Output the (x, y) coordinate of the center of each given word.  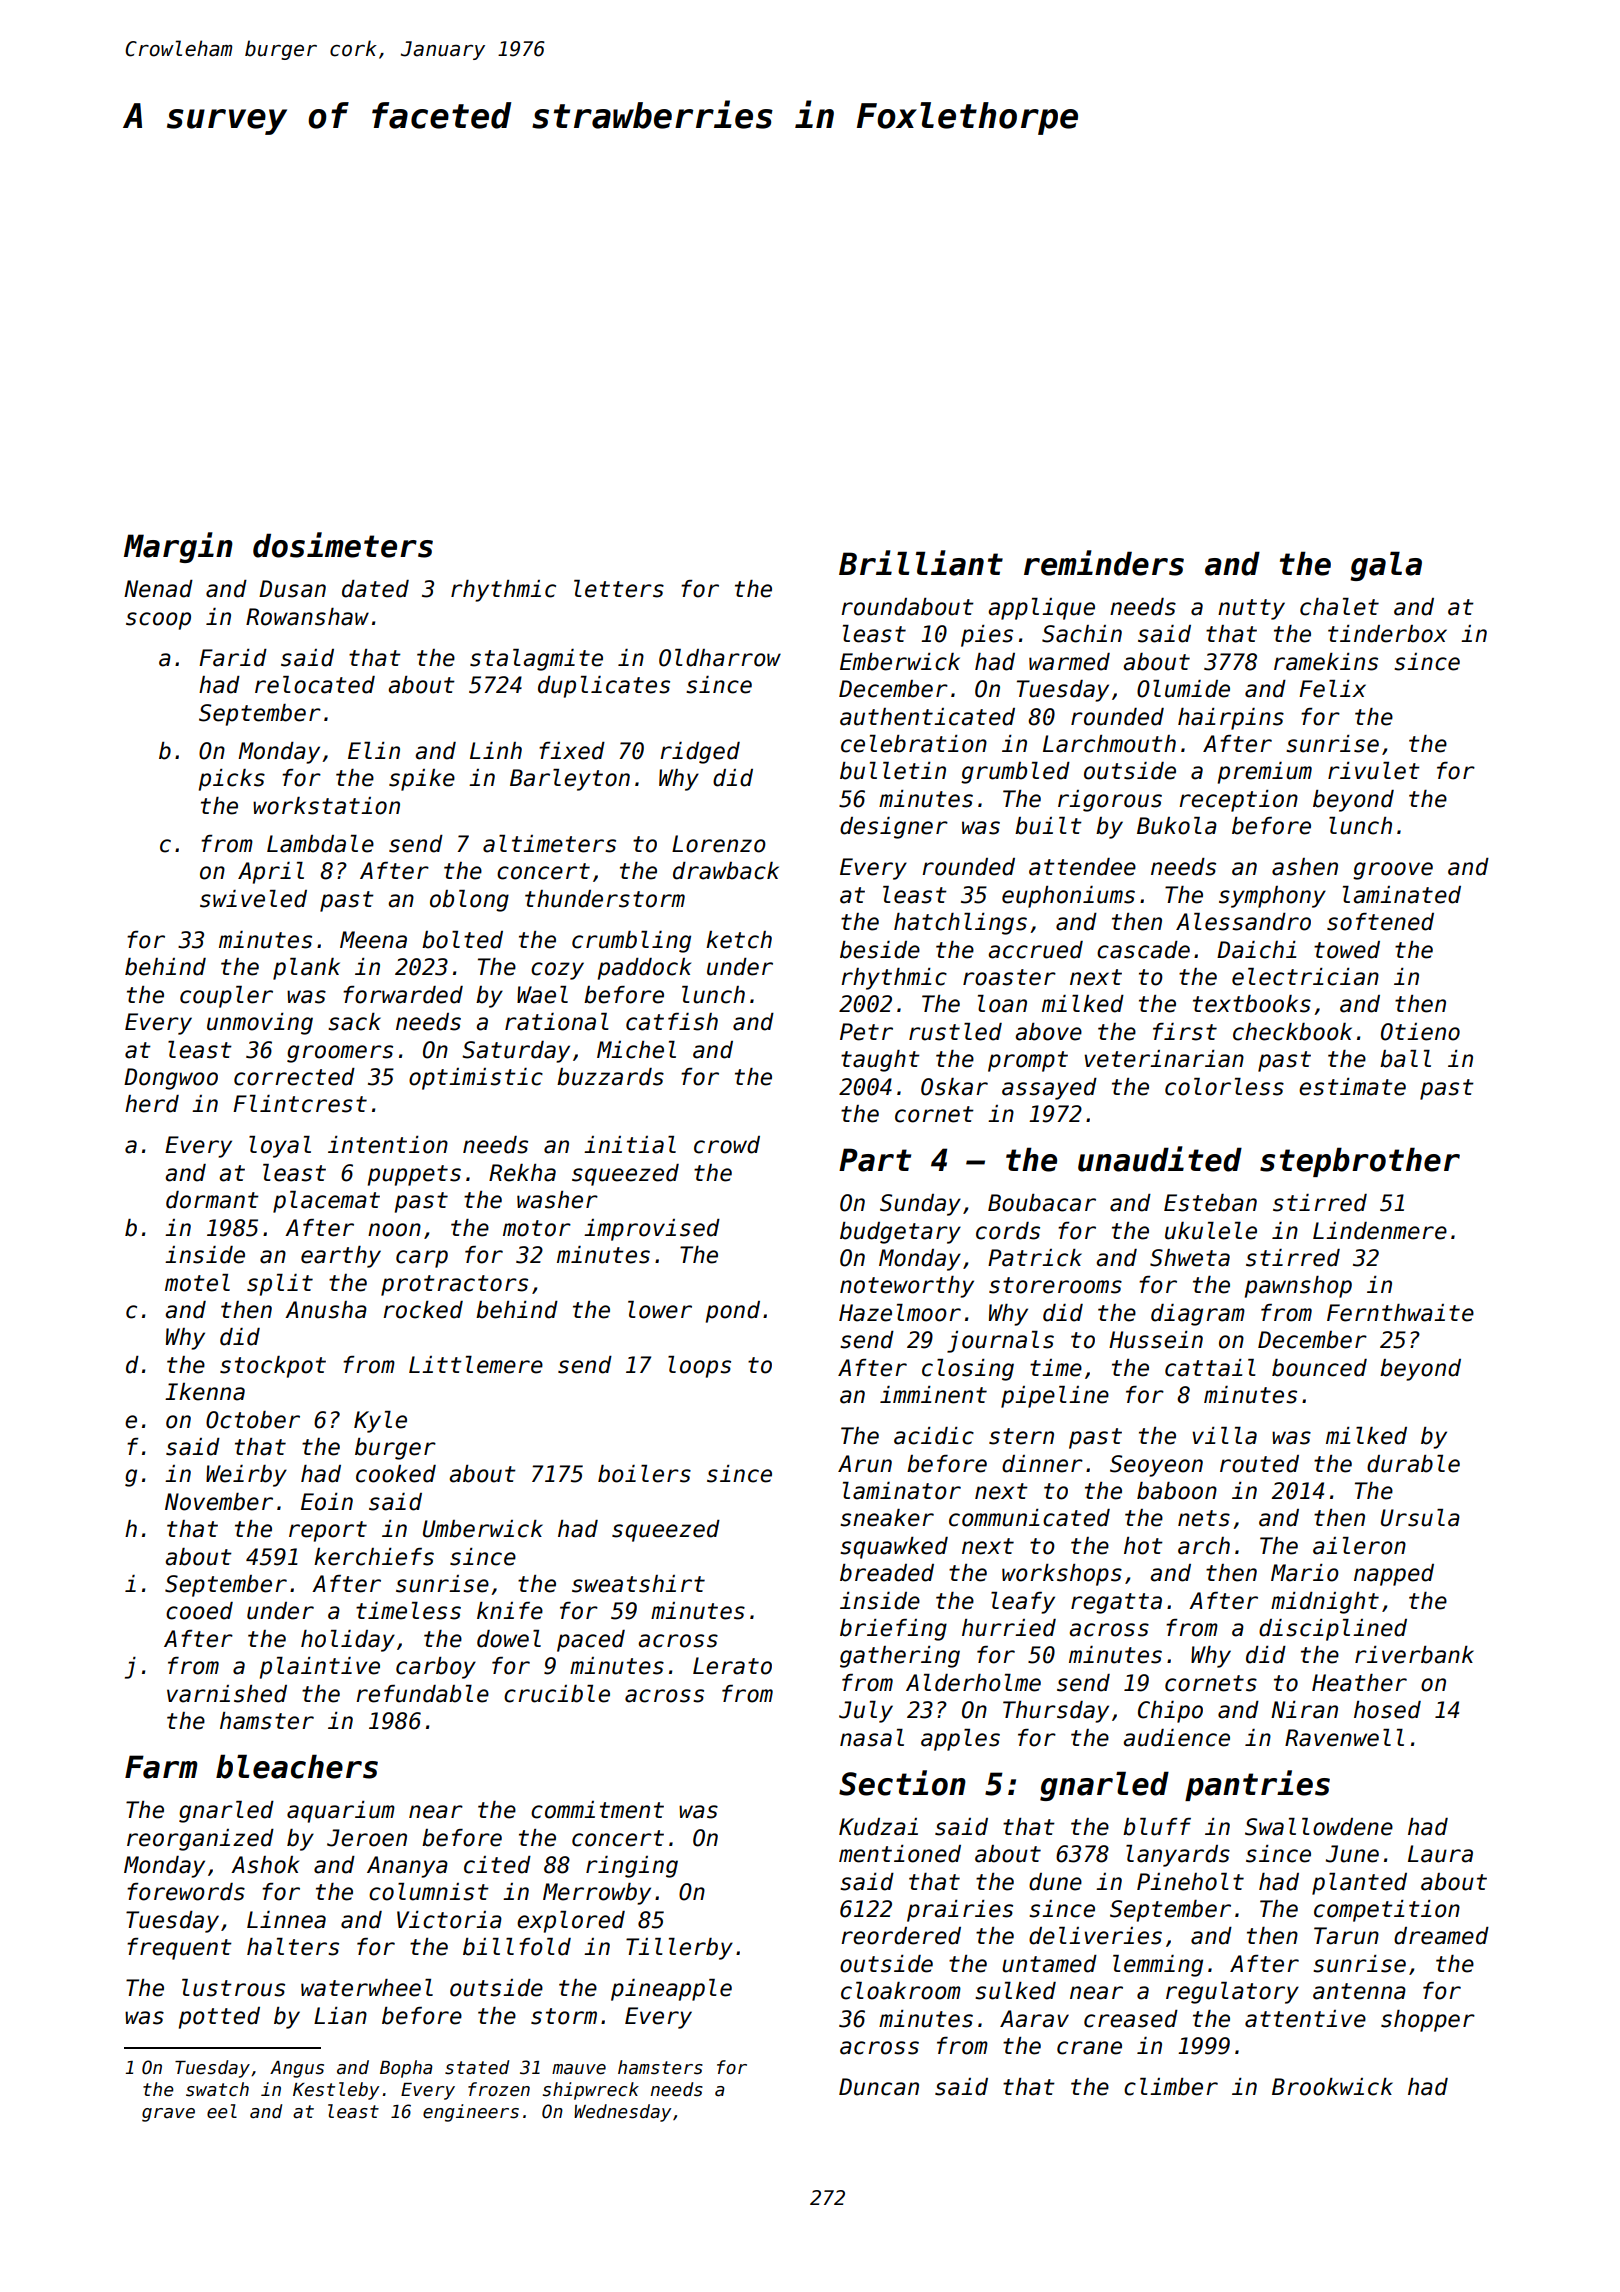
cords (1008, 1231)
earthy (341, 1257)
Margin (178, 547)
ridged (700, 753)
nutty (1251, 609)
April (271, 873)
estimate (1352, 1087)
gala (1386, 566)
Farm (161, 1767)
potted (219, 2018)
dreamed (1441, 1936)
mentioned (900, 1854)
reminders (1104, 563)
